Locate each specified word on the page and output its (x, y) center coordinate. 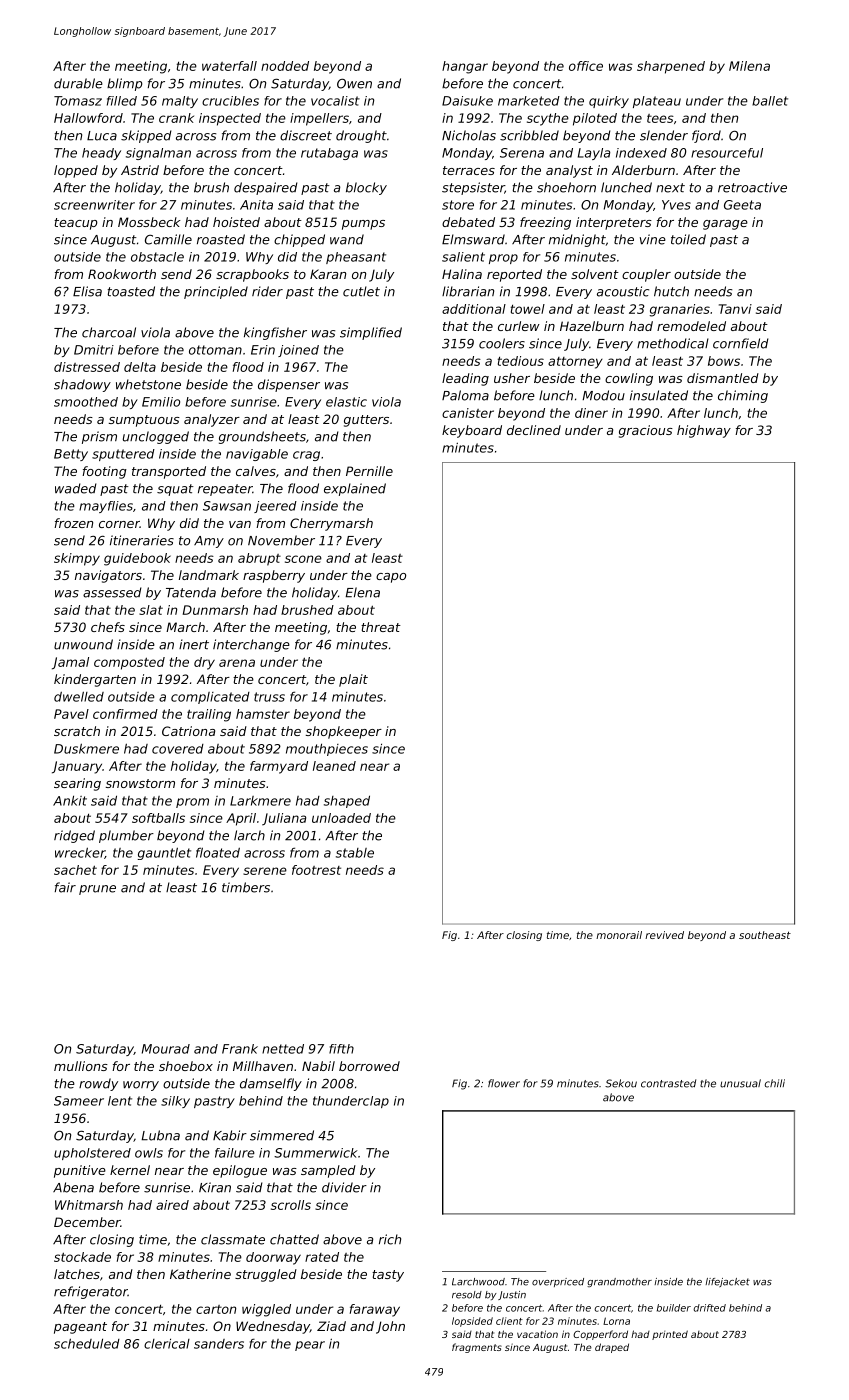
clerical (167, 1344)
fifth (341, 1049)
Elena (362, 592)
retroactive (752, 187)
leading (465, 379)
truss (269, 697)
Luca (102, 136)
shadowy (82, 385)
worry (141, 1086)
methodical (673, 343)
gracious (646, 431)
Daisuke (467, 101)
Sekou (621, 1083)
